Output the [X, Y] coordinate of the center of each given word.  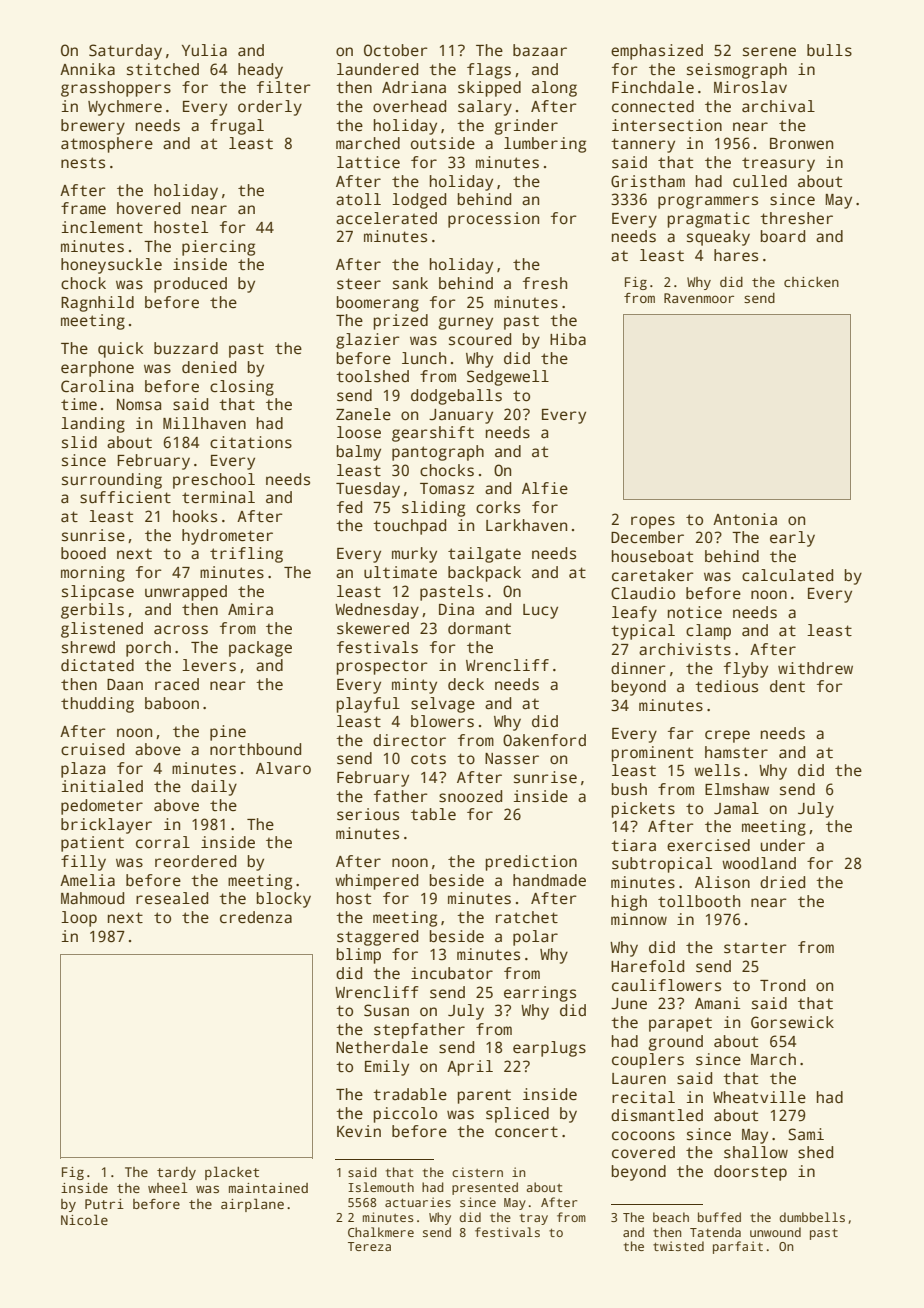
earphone [97, 369]
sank [410, 283]
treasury [778, 164]
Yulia [204, 50]
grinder [526, 127]
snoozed [470, 796]
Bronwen [801, 143]
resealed [172, 898]
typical [643, 632]
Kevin [359, 1131]
